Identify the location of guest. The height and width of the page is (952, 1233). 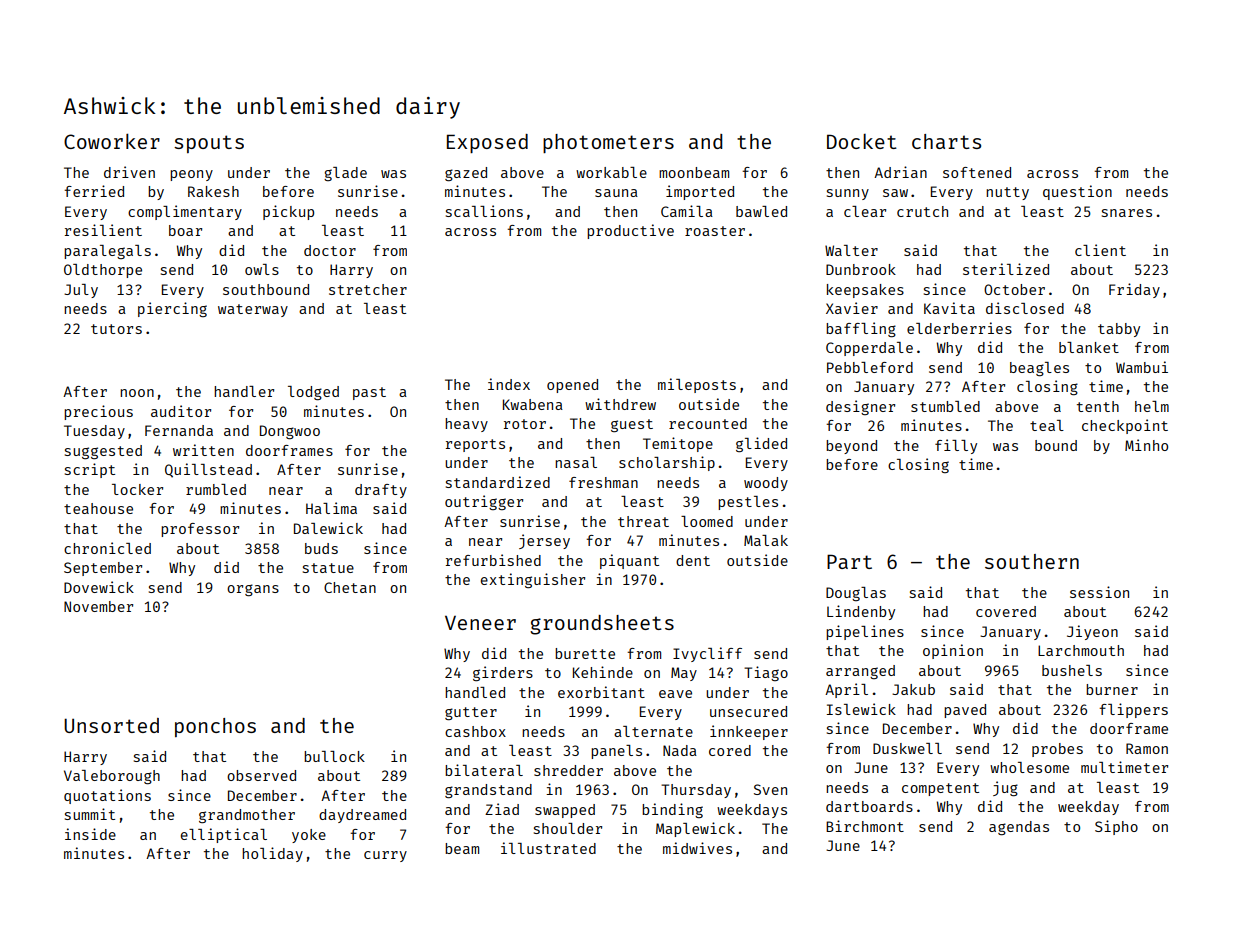
(632, 425).
